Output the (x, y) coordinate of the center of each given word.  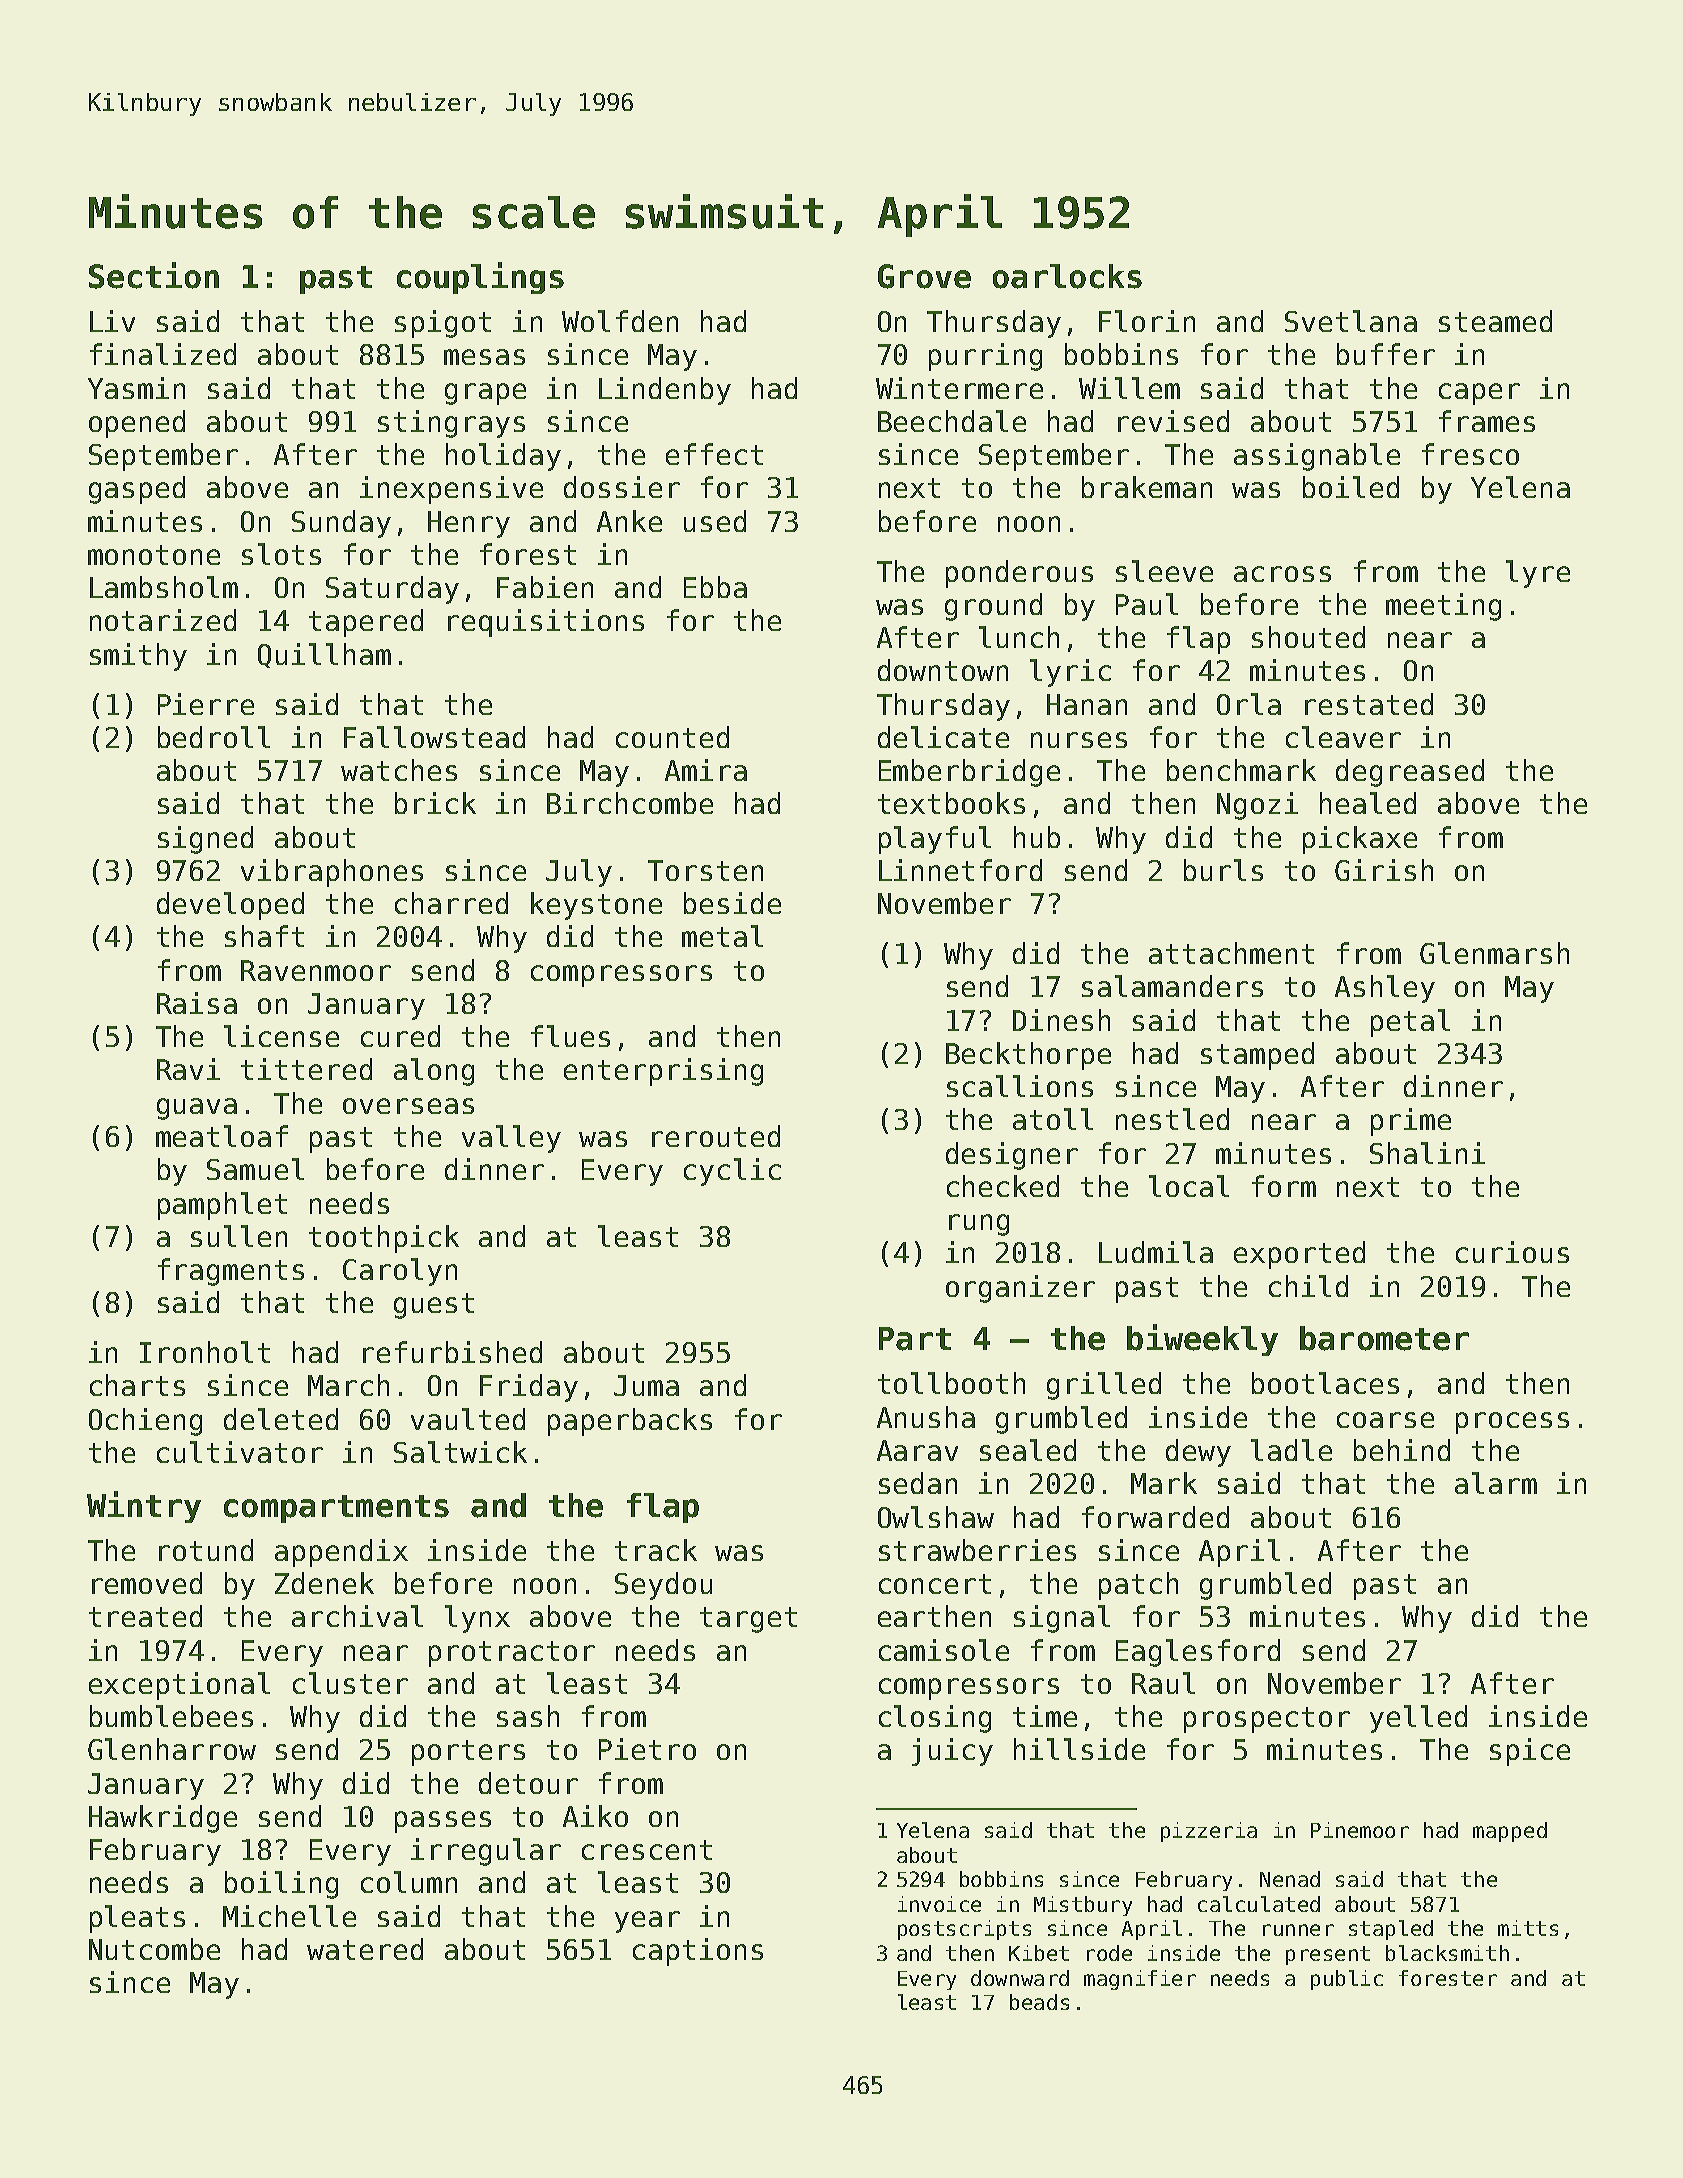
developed (230, 906)
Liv (112, 321)
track (656, 1550)
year (647, 1922)
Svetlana (1351, 321)
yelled (1418, 1719)
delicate (943, 737)
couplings (480, 278)
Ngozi (1257, 806)
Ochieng (145, 1422)
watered (365, 1949)
